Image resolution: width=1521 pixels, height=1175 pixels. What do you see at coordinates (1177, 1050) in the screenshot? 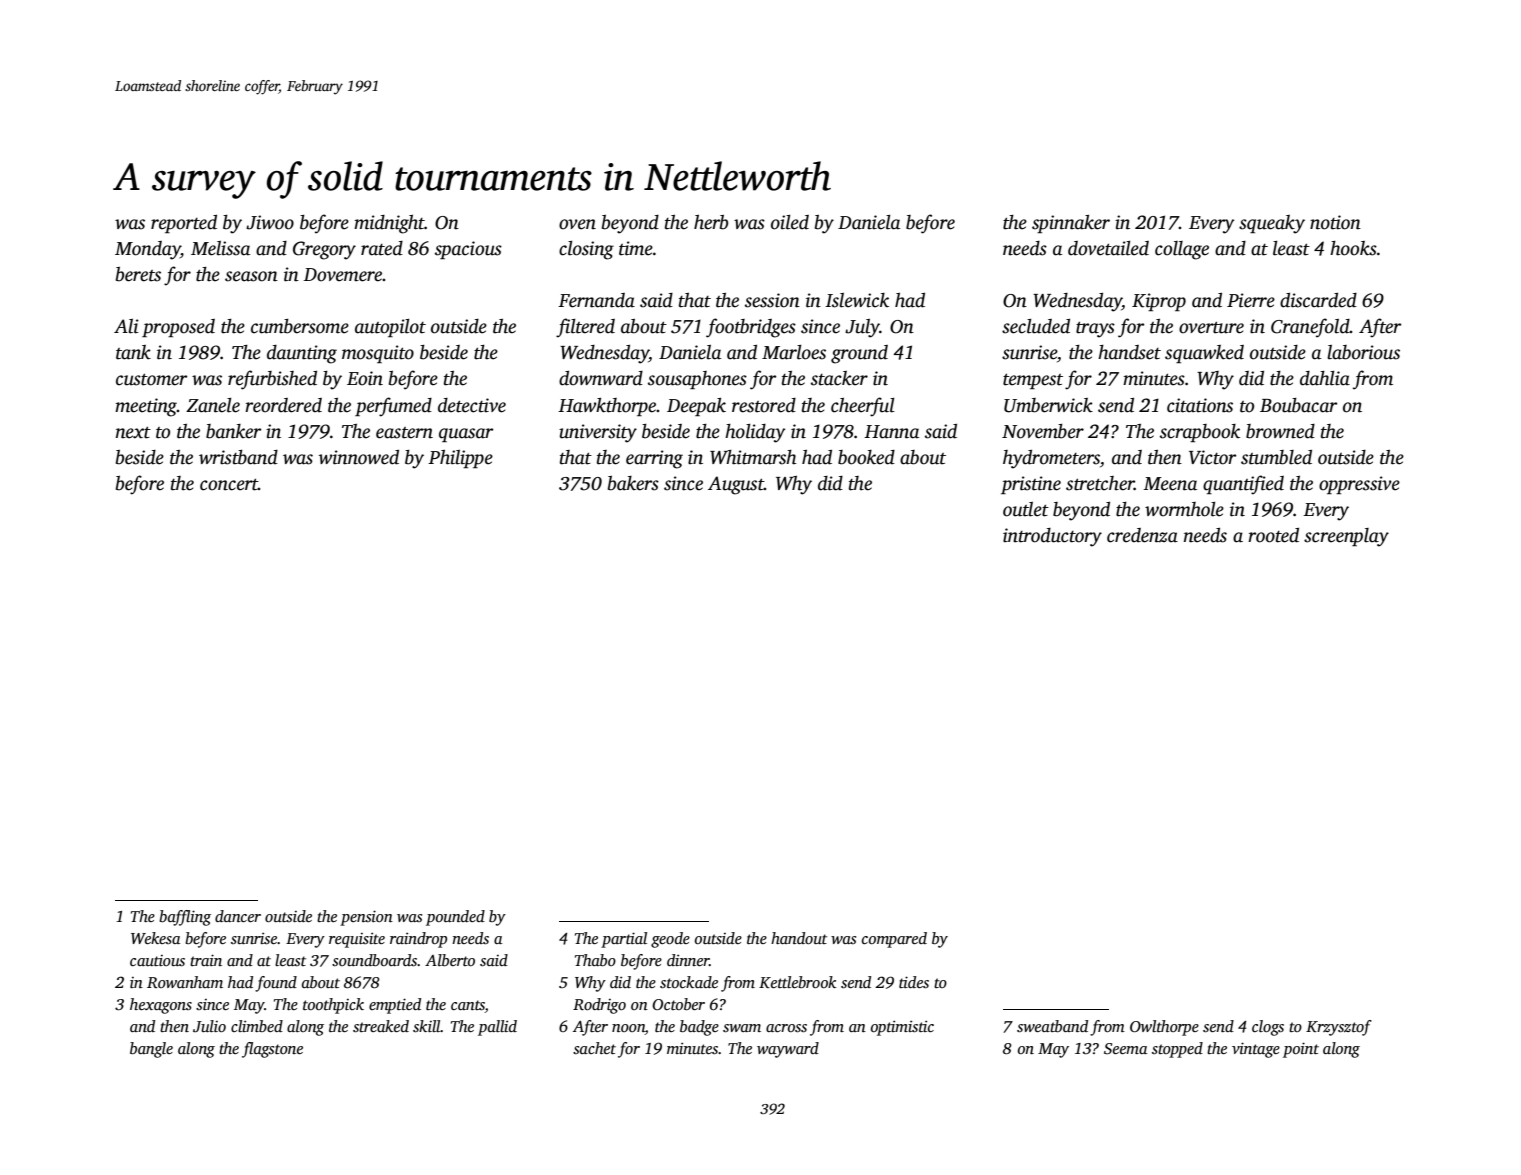
I see `stopped` at bounding box center [1177, 1050].
